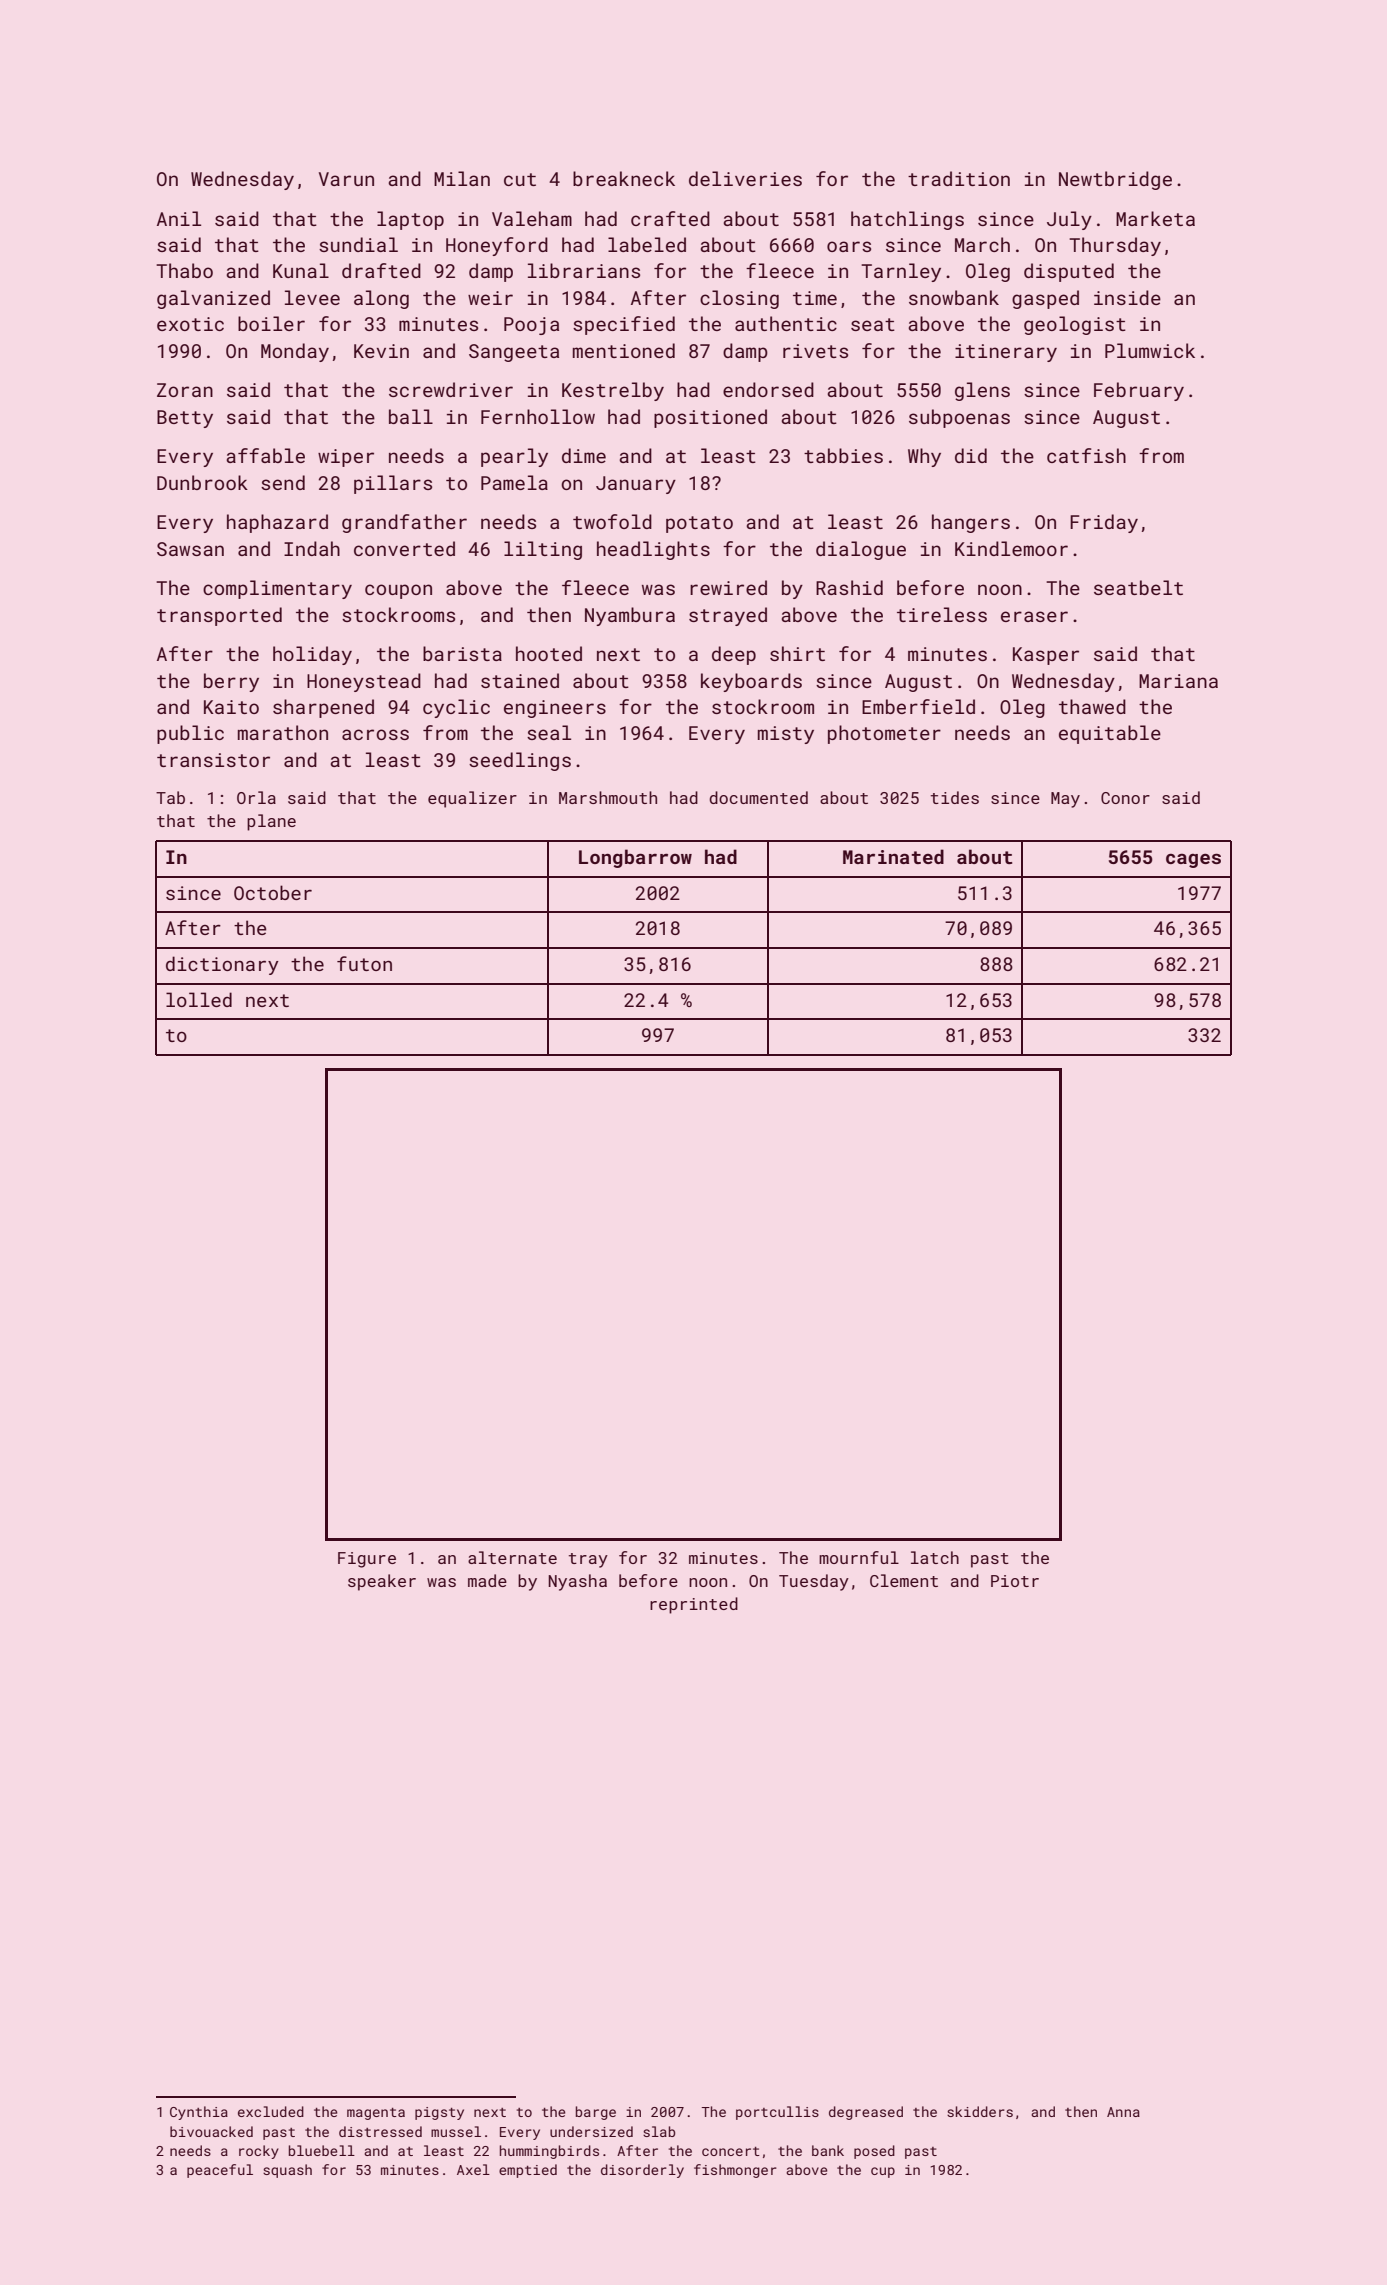 This screenshot has width=1387, height=2285. I want to click on Nyasha, so click(577, 1582).
